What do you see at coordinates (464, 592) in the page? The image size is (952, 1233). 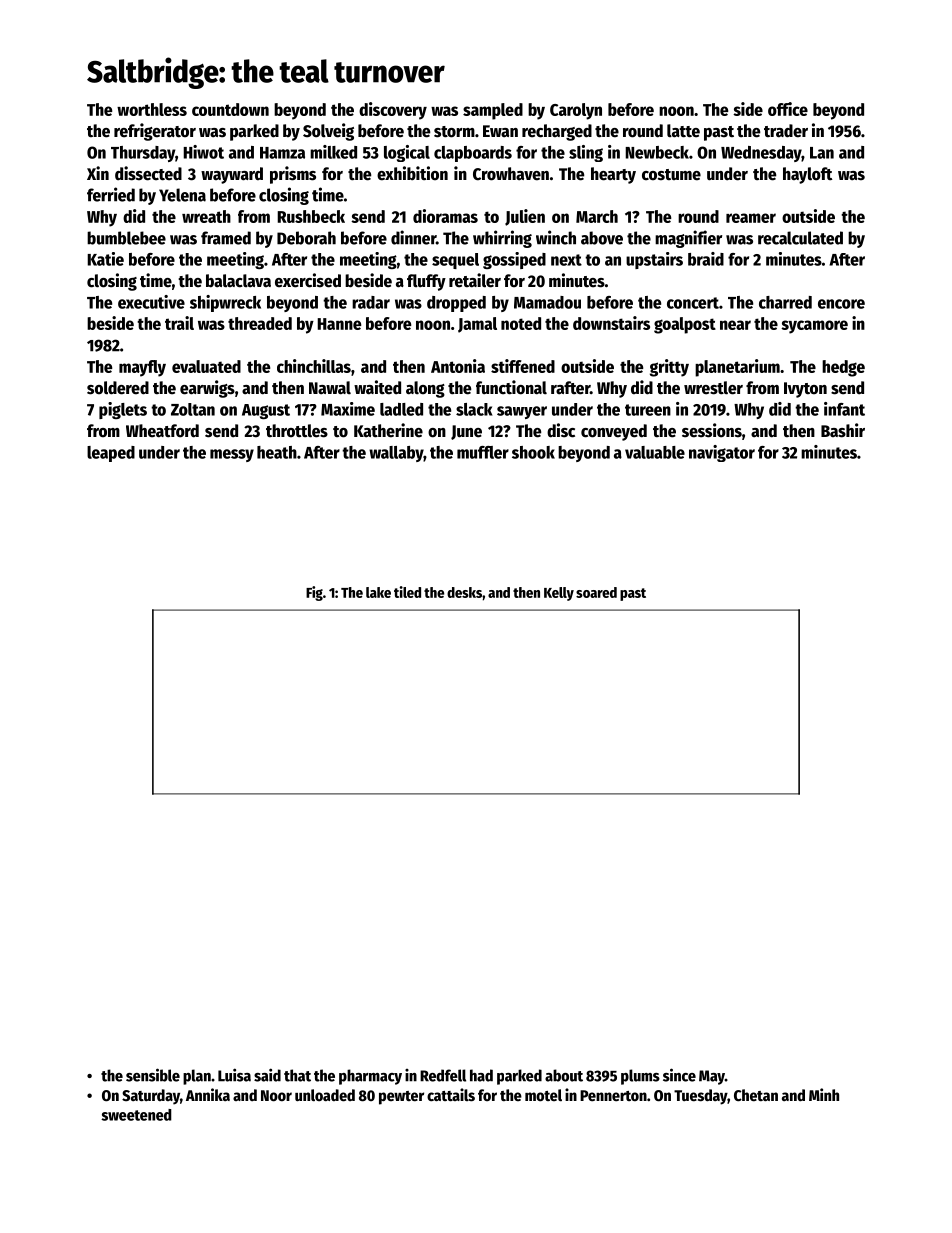 I see `desks` at bounding box center [464, 592].
